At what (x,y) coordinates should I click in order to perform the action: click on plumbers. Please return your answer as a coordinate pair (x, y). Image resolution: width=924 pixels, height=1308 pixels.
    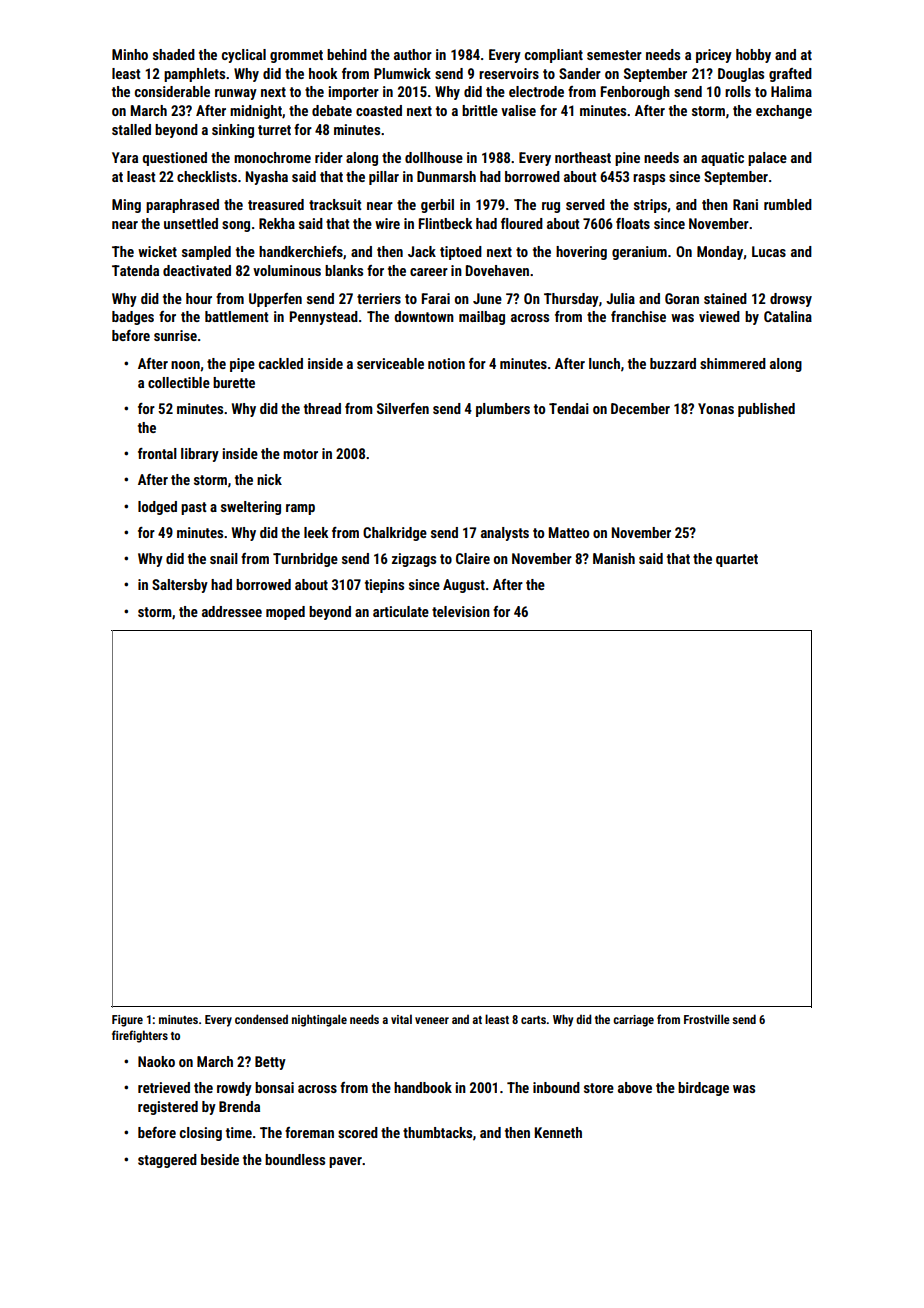
    Looking at the image, I should click on (503, 410).
